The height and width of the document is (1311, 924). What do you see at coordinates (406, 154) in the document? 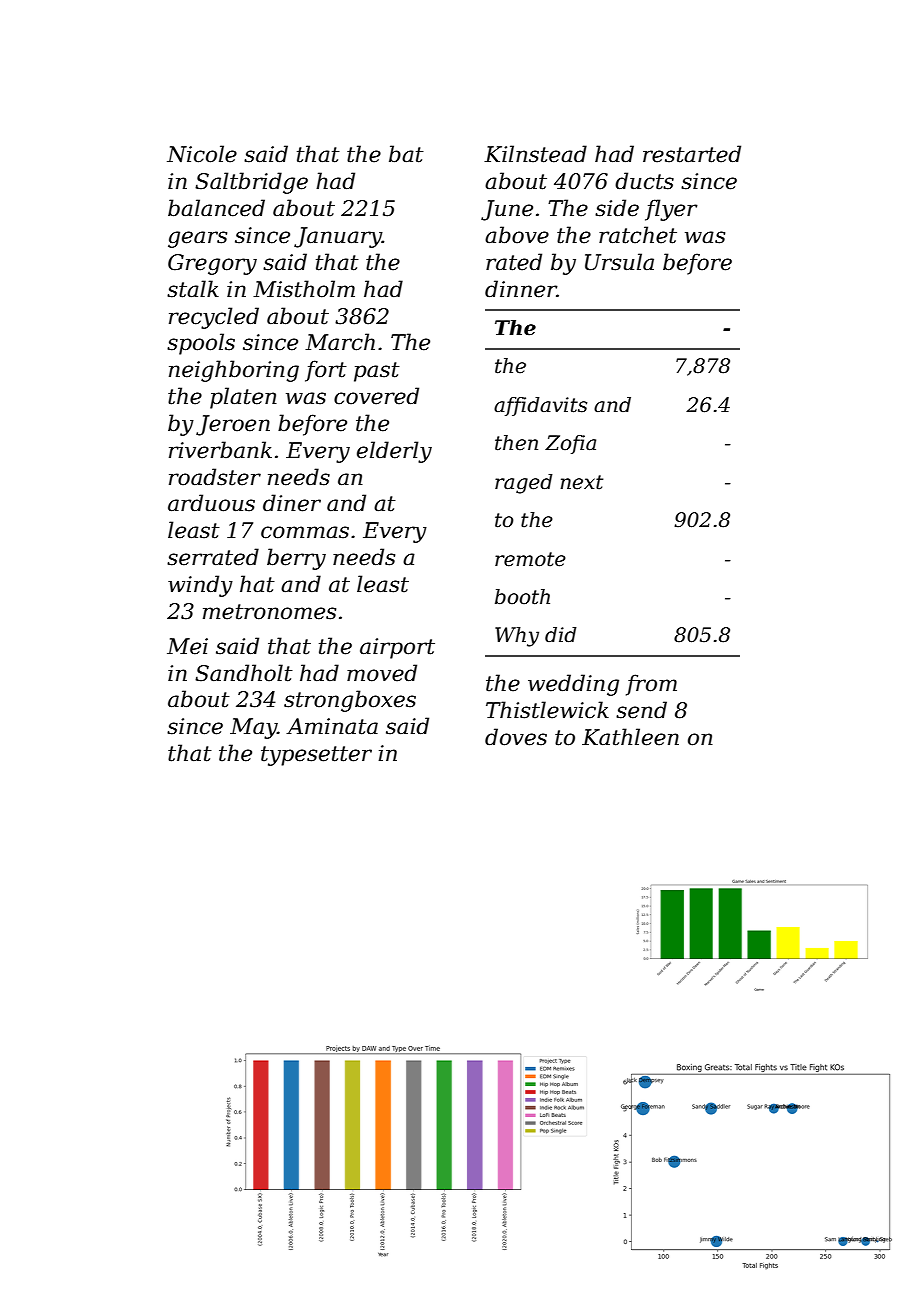
I see `bat` at bounding box center [406, 154].
